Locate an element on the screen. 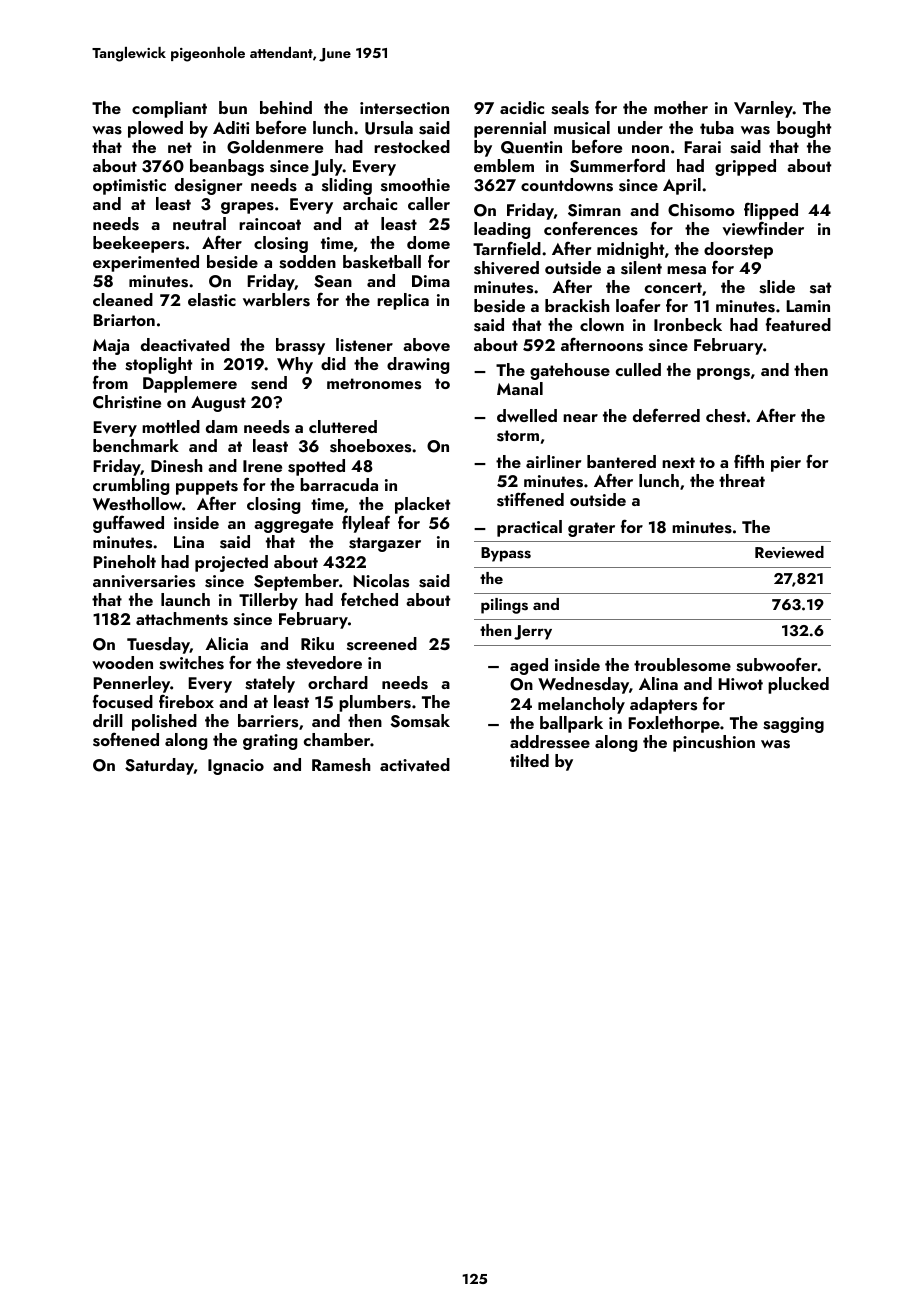 This screenshot has height=1308, width=924. restocked is located at coordinates (412, 147).
